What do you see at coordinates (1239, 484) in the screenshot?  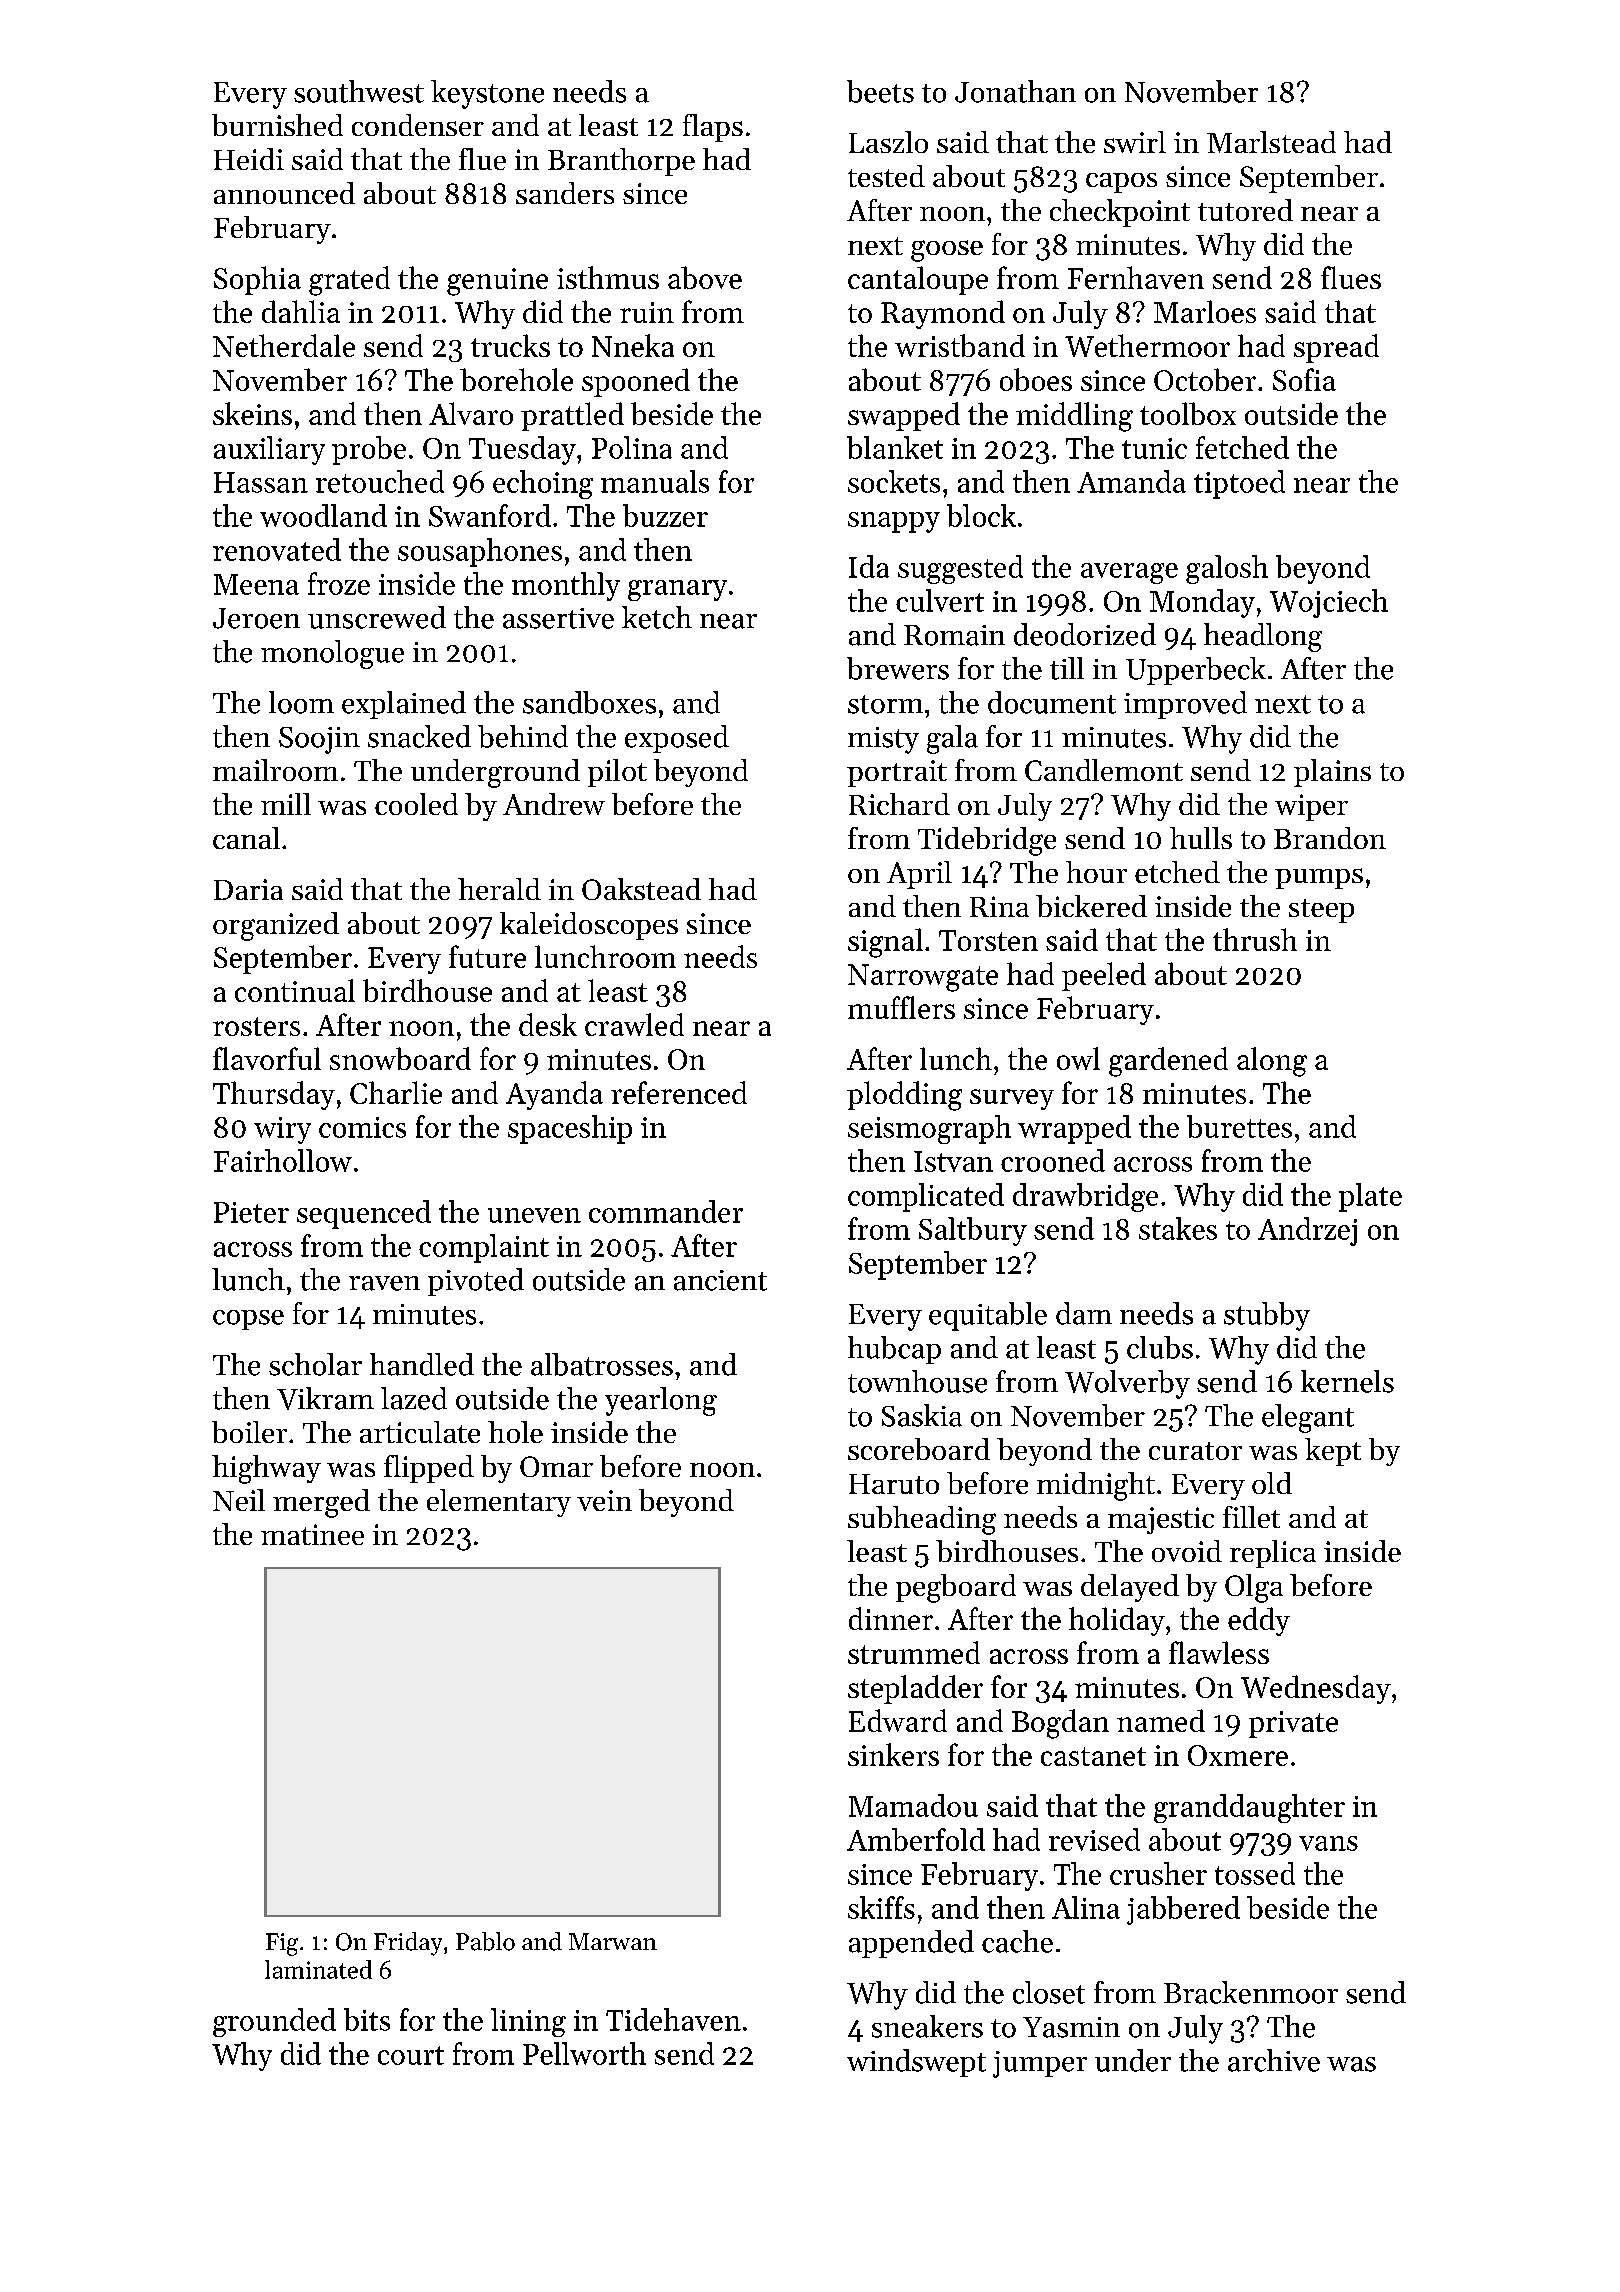 I see `tiptoed` at bounding box center [1239, 484].
